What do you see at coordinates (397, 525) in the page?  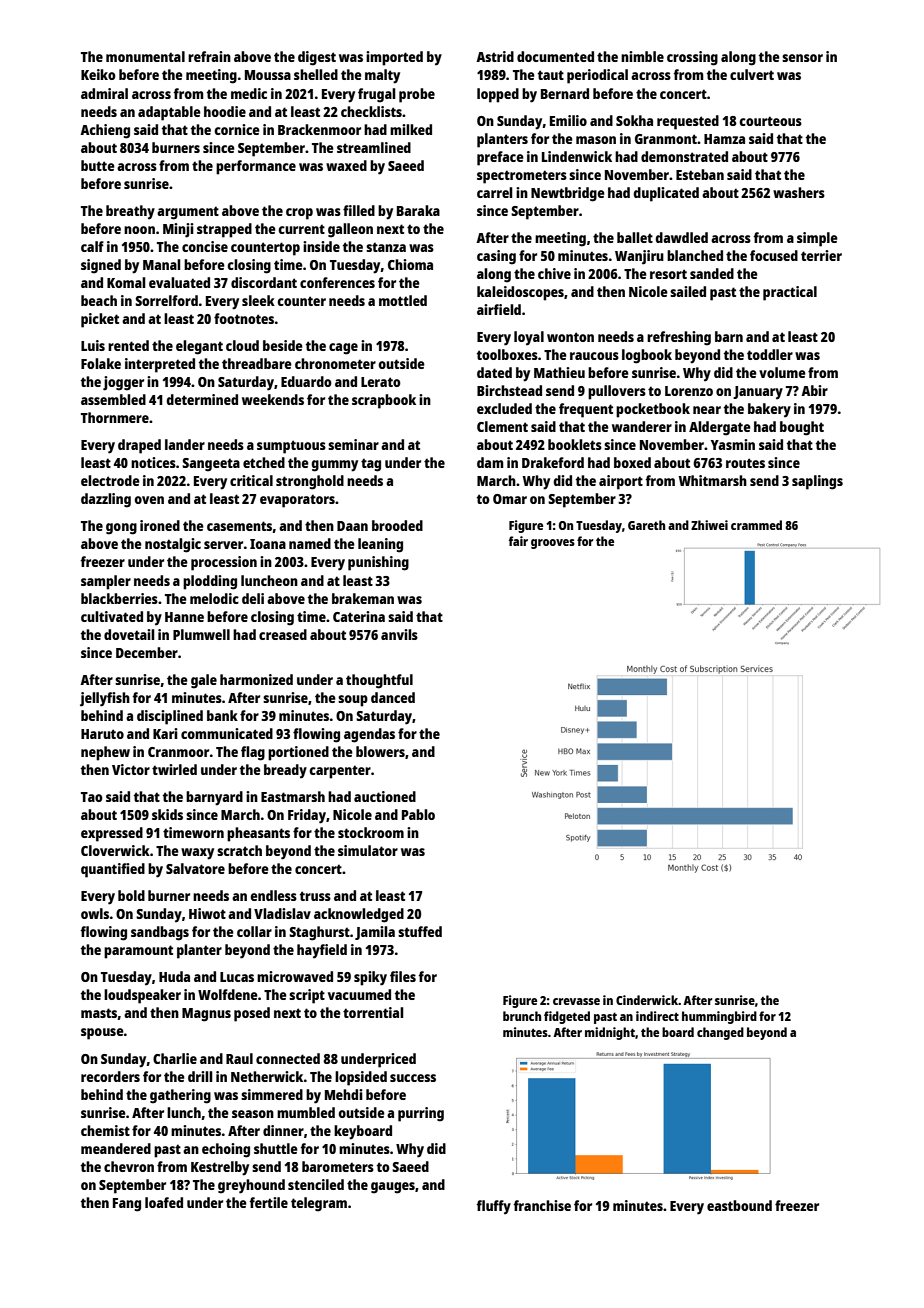 I see `brooded` at bounding box center [397, 525].
